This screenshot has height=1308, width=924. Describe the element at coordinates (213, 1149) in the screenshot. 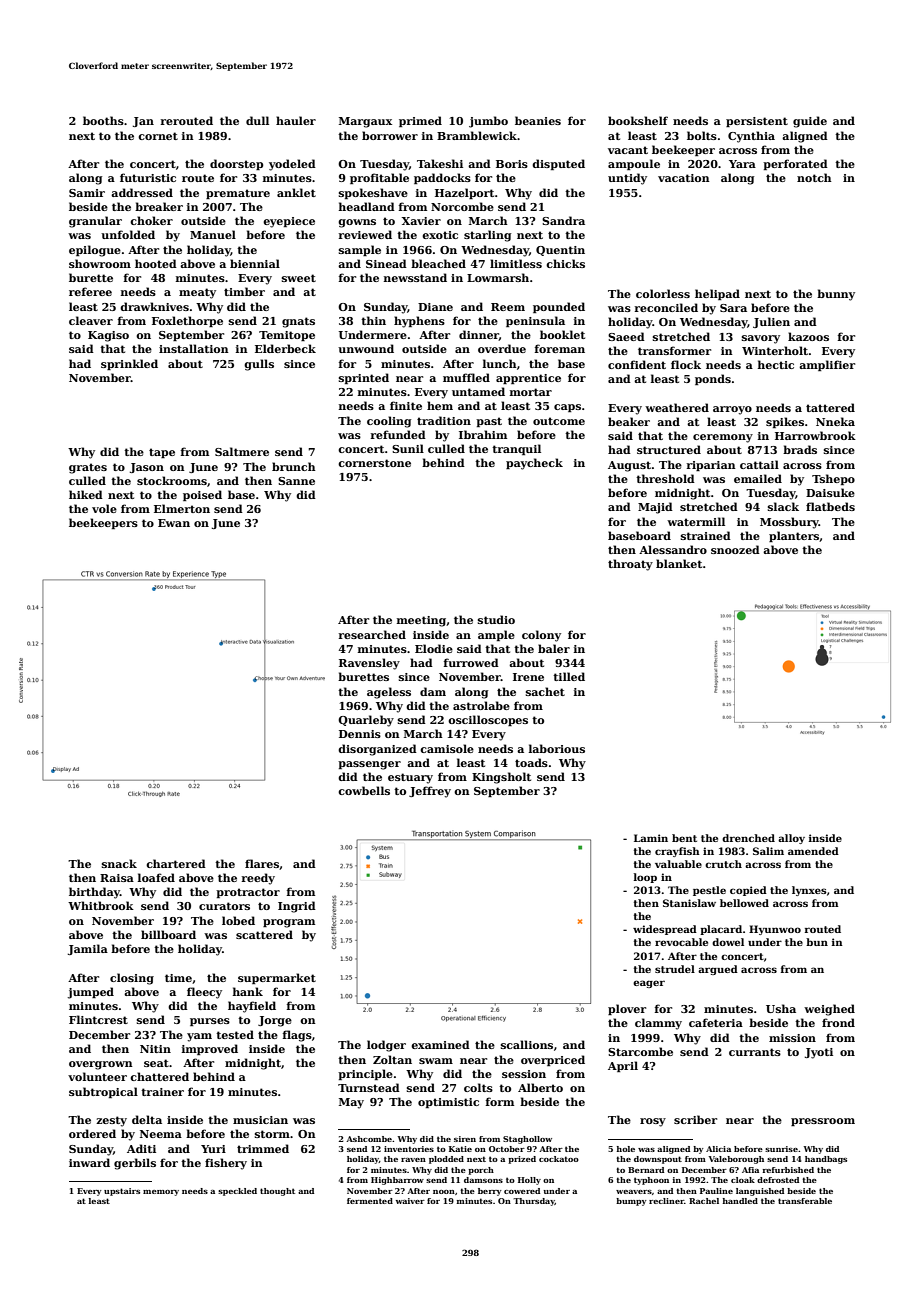

I see `Yuri` at that location.
